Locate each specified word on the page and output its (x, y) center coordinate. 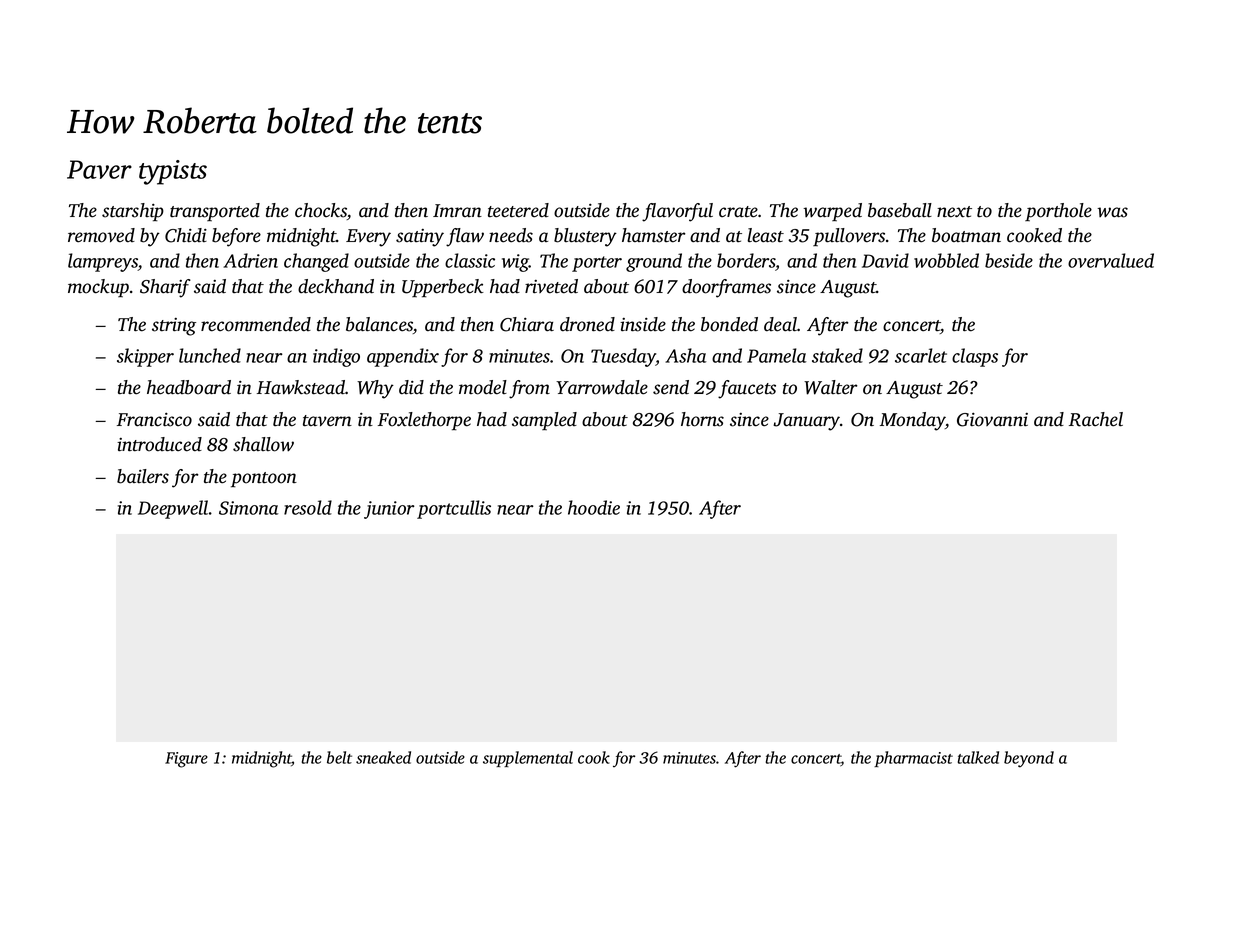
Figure (186, 760)
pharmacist (913, 759)
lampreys (103, 262)
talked (978, 757)
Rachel (1096, 419)
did (411, 387)
